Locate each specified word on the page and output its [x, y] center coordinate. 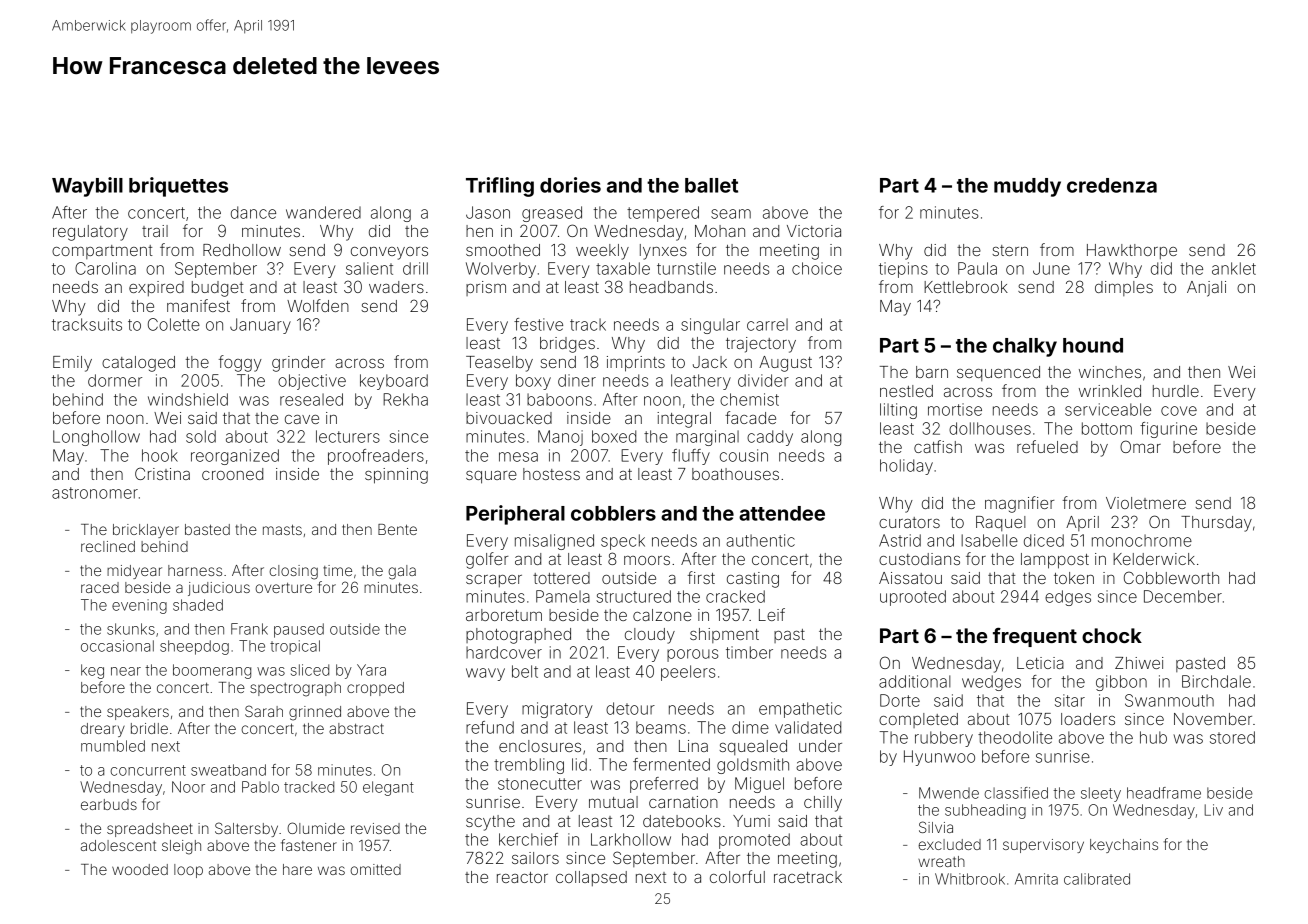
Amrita [1036, 879]
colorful [737, 876]
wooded [140, 869]
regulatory [90, 233]
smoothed [503, 250]
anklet [1234, 268]
